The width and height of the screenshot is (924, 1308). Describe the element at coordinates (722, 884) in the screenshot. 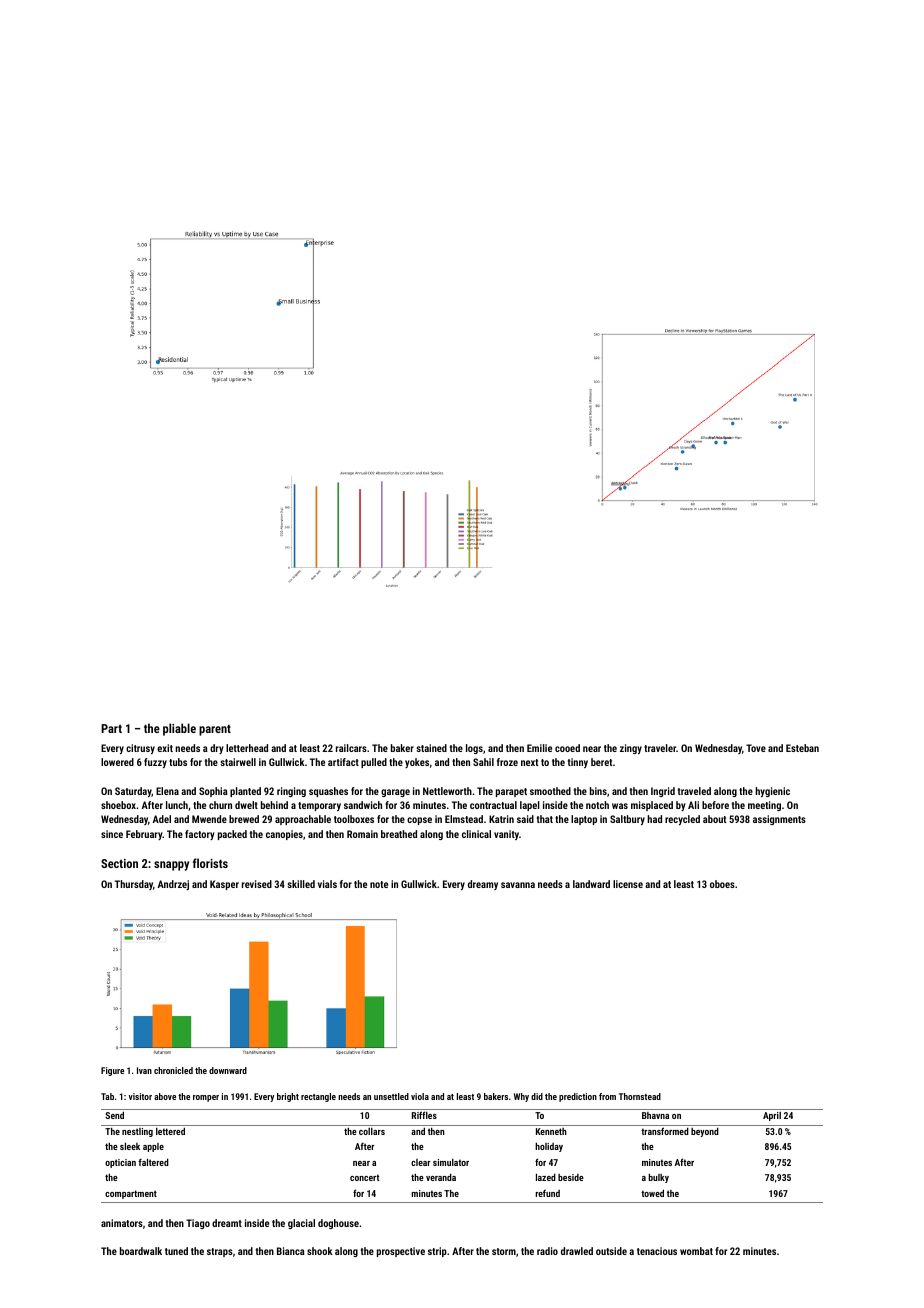

I see `oboes` at that location.
